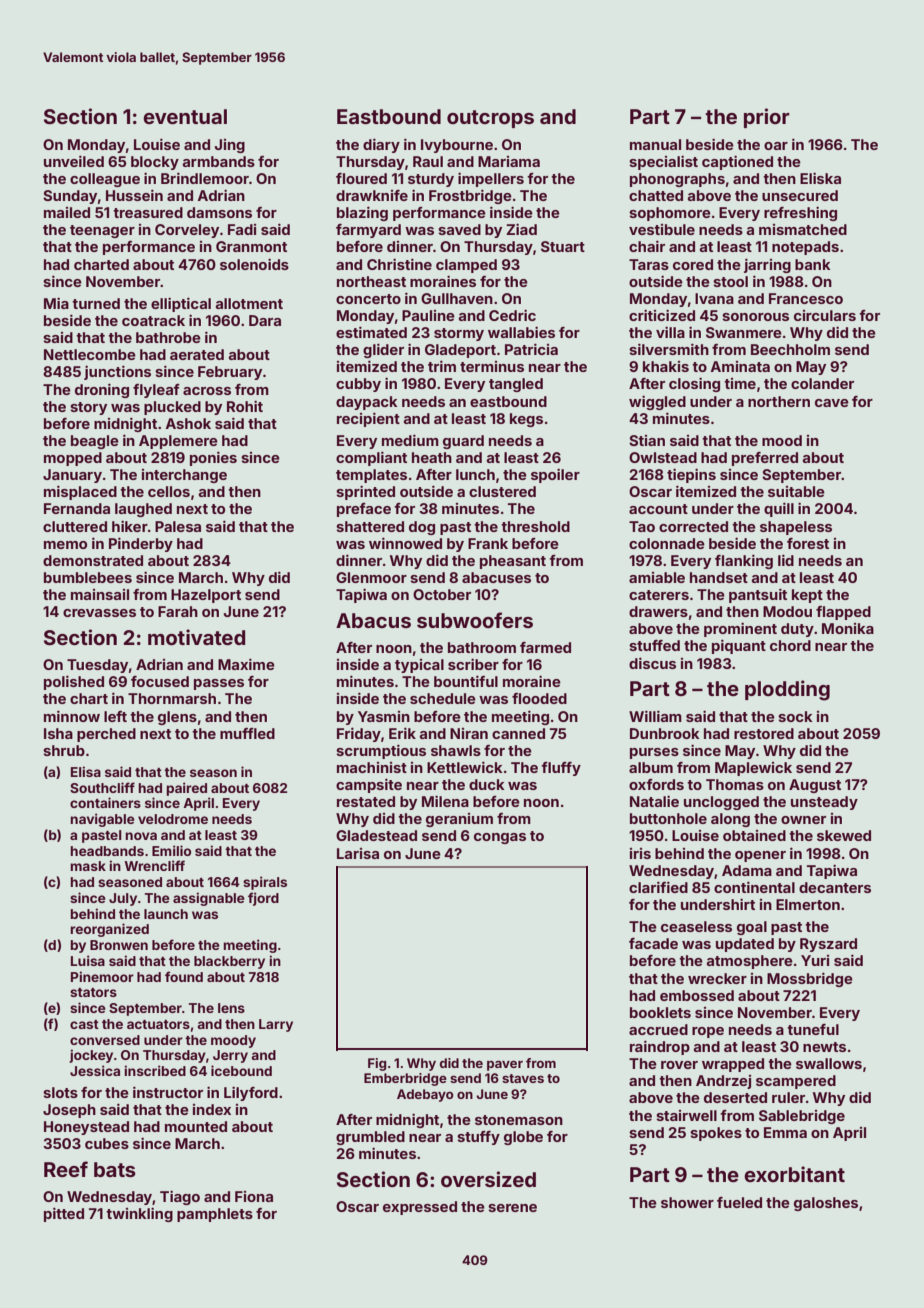 This page has width=924, height=1308. Describe the element at coordinates (88, 408) in the page. I see `story` at that location.
